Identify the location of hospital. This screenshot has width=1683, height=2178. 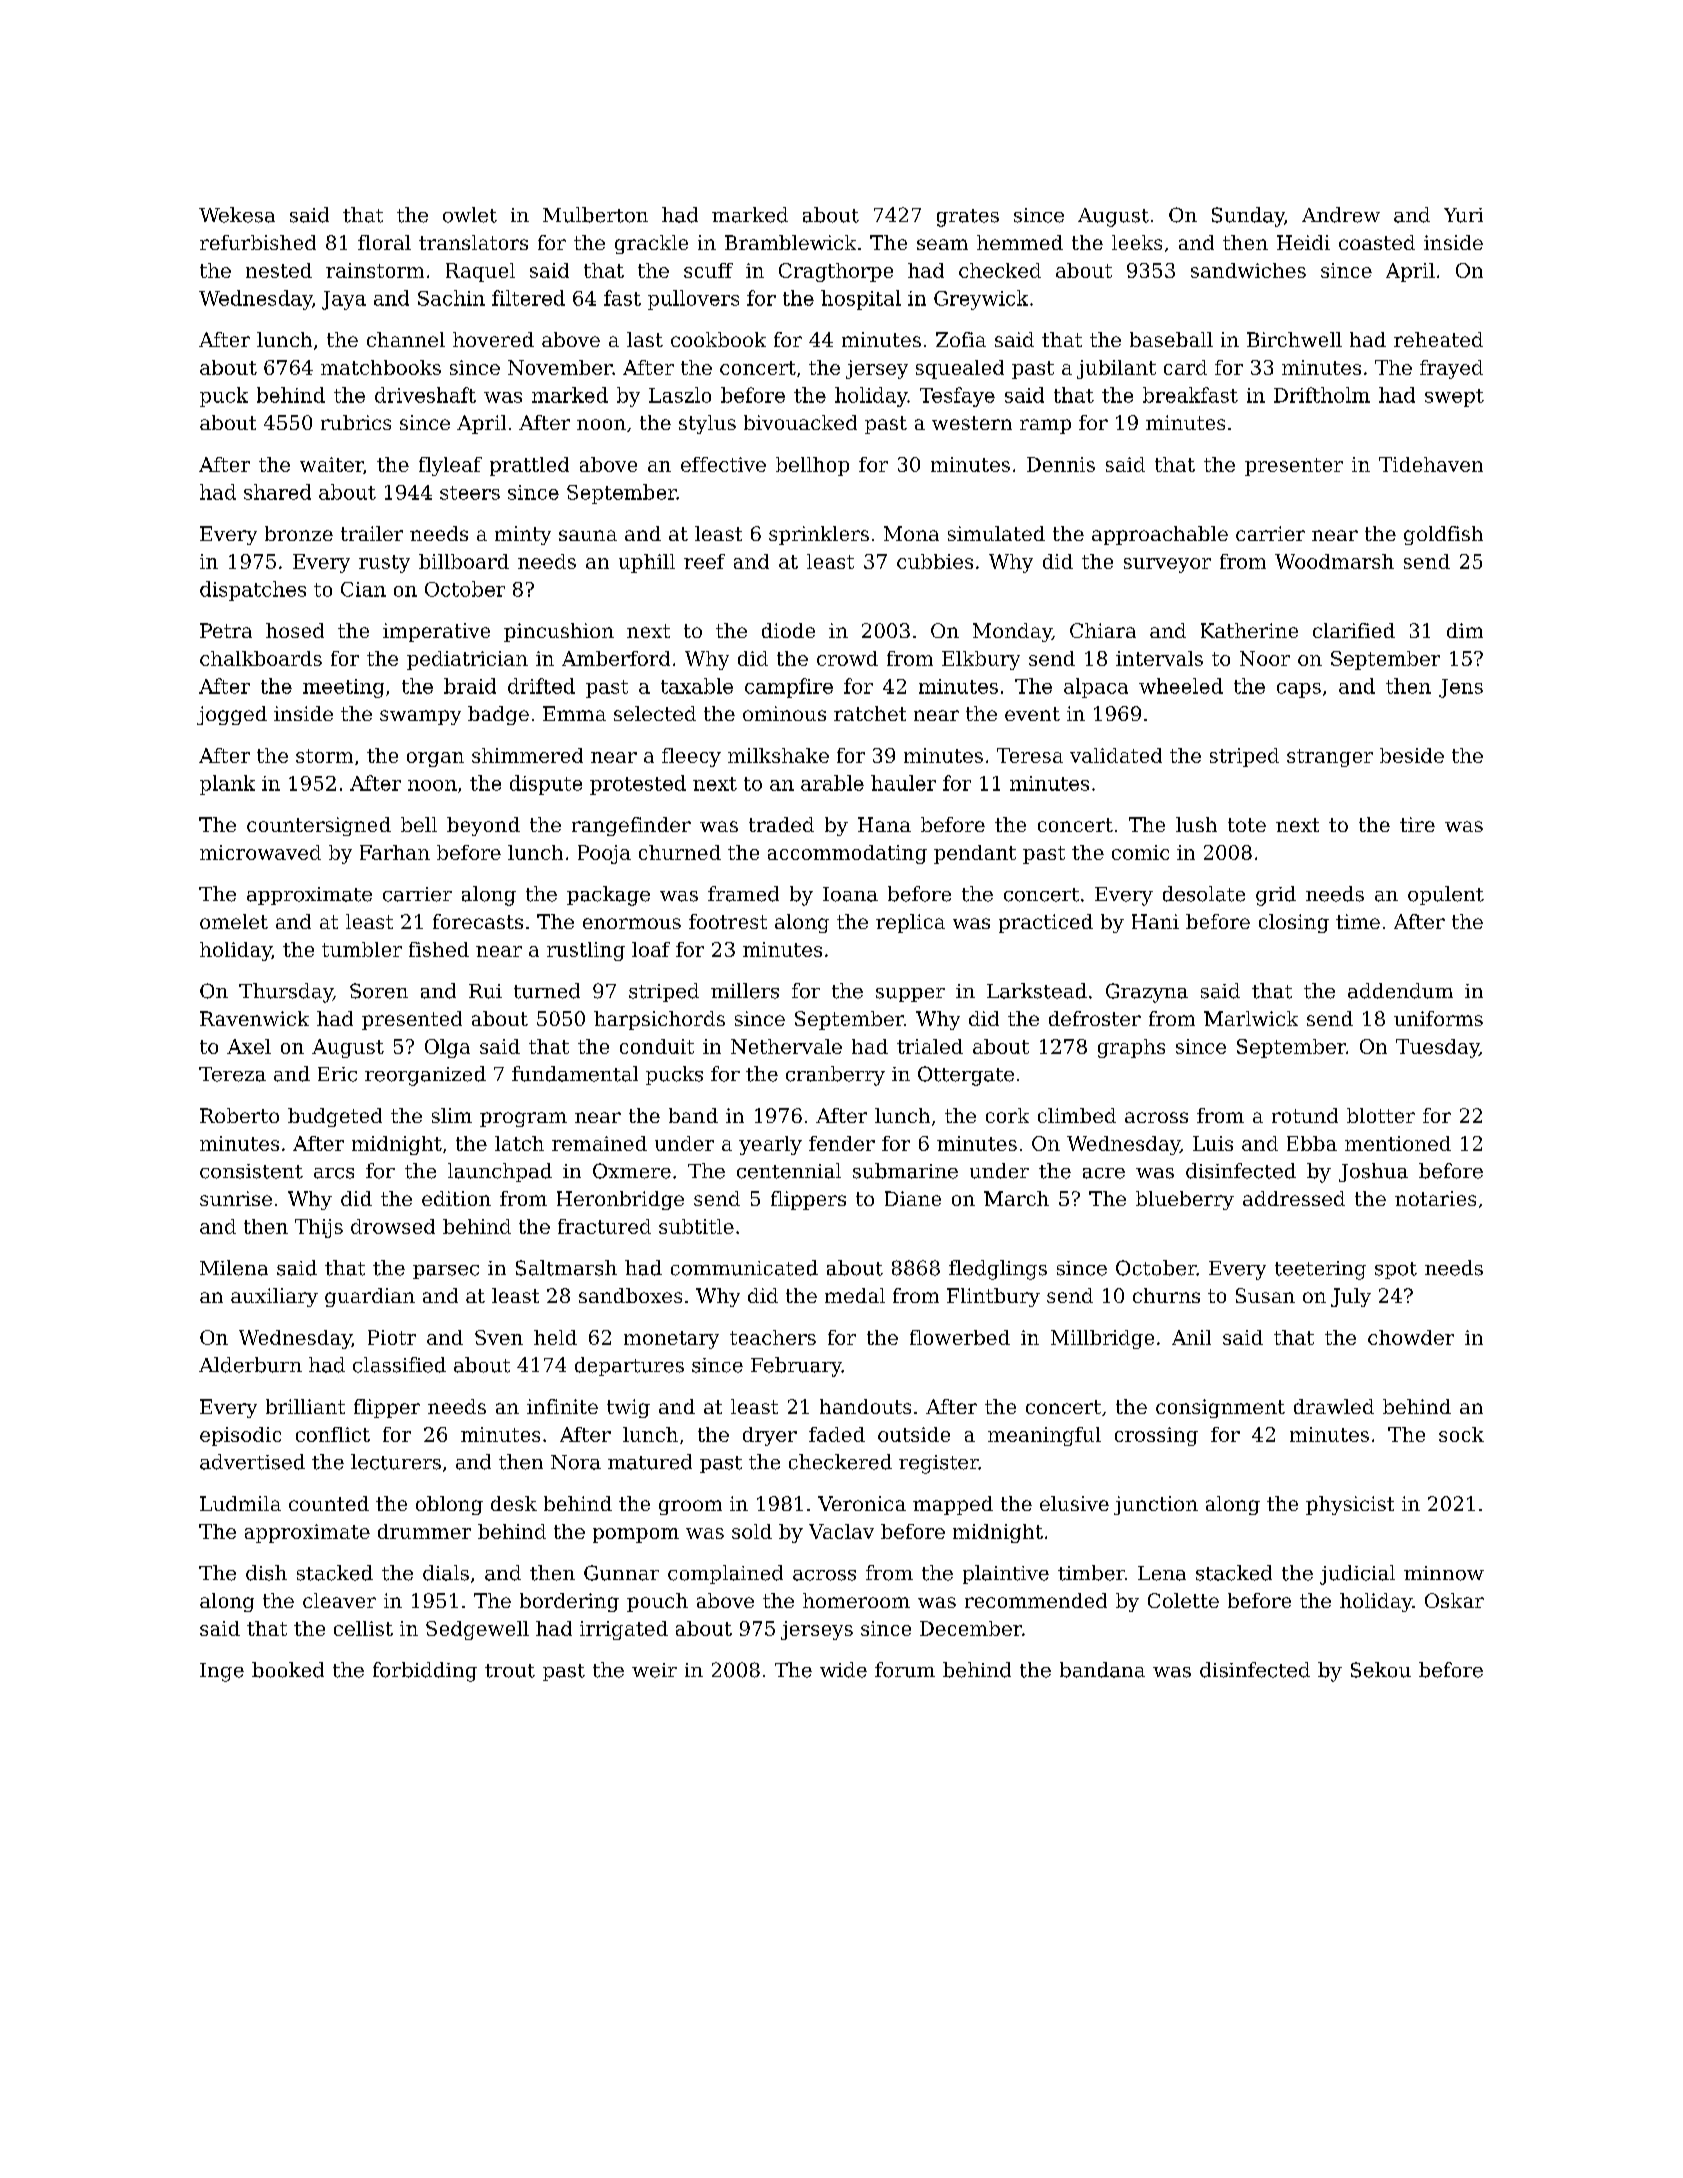
(861, 300).
